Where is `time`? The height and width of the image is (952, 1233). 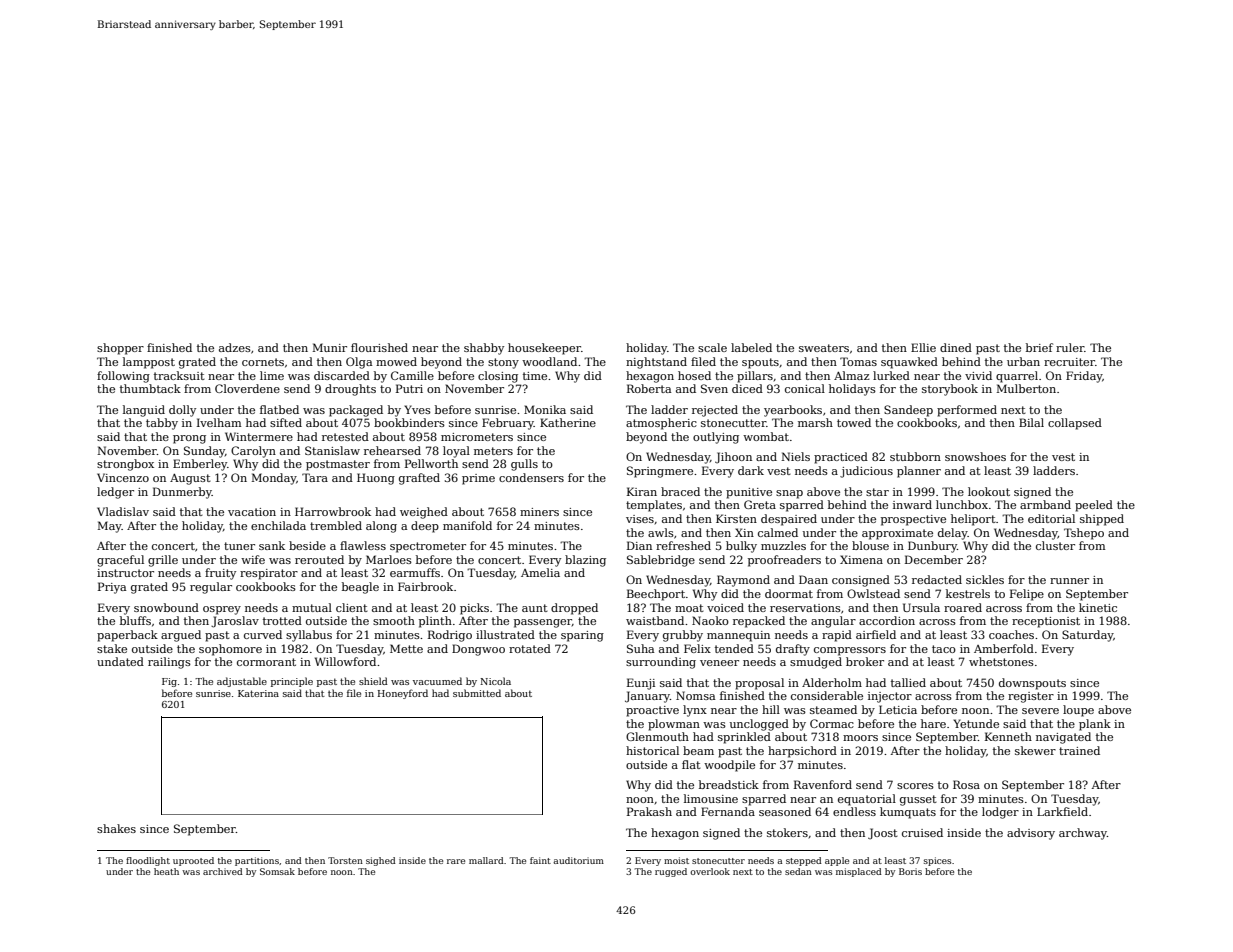 time is located at coordinates (535, 376).
